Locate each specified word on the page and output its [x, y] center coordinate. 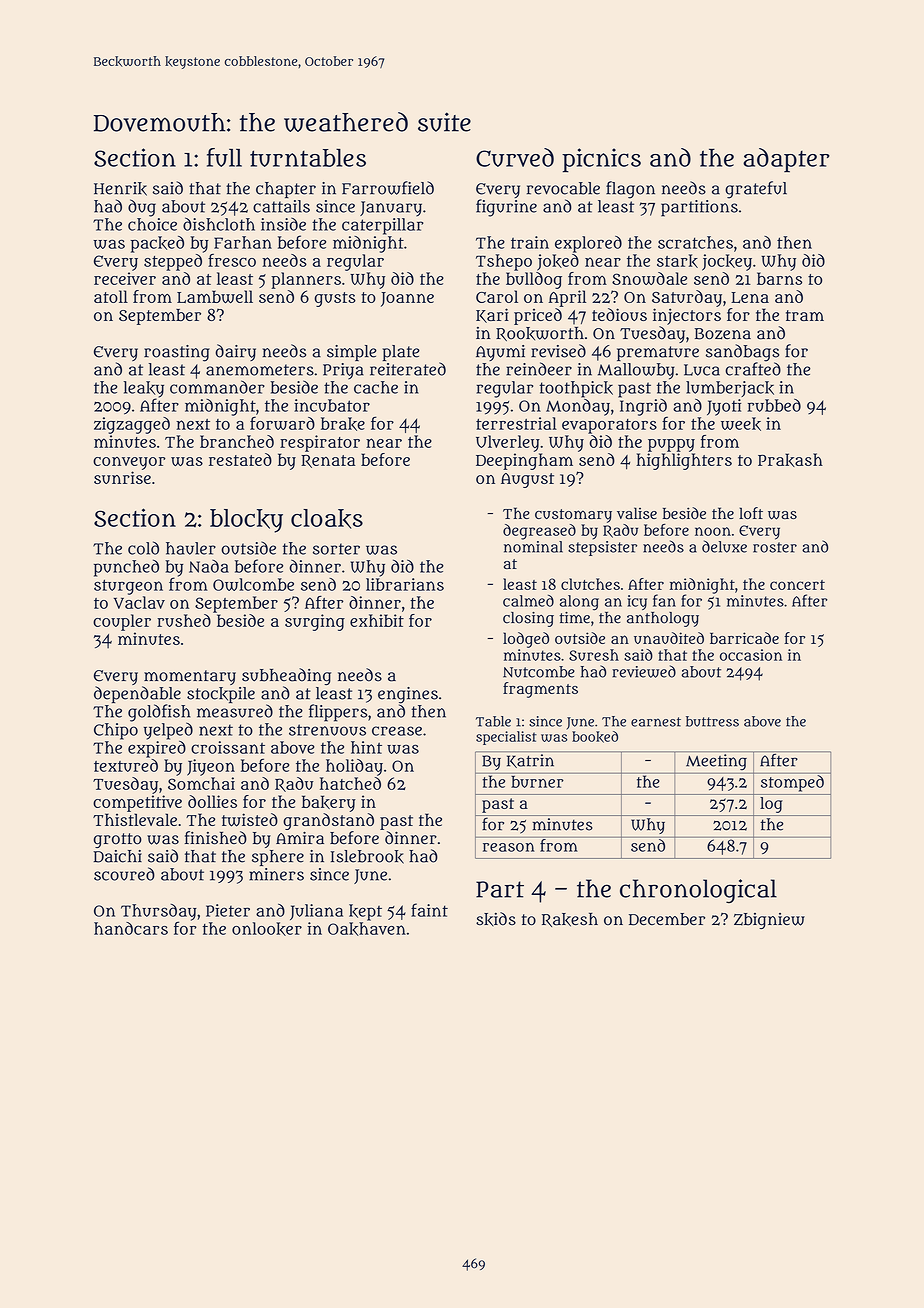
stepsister [602, 548]
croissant [228, 747]
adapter [786, 160]
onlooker [267, 929]
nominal [533, 547]
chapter [286, 190]
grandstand [328, 821]
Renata [328, 461]
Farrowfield [388, 188]
